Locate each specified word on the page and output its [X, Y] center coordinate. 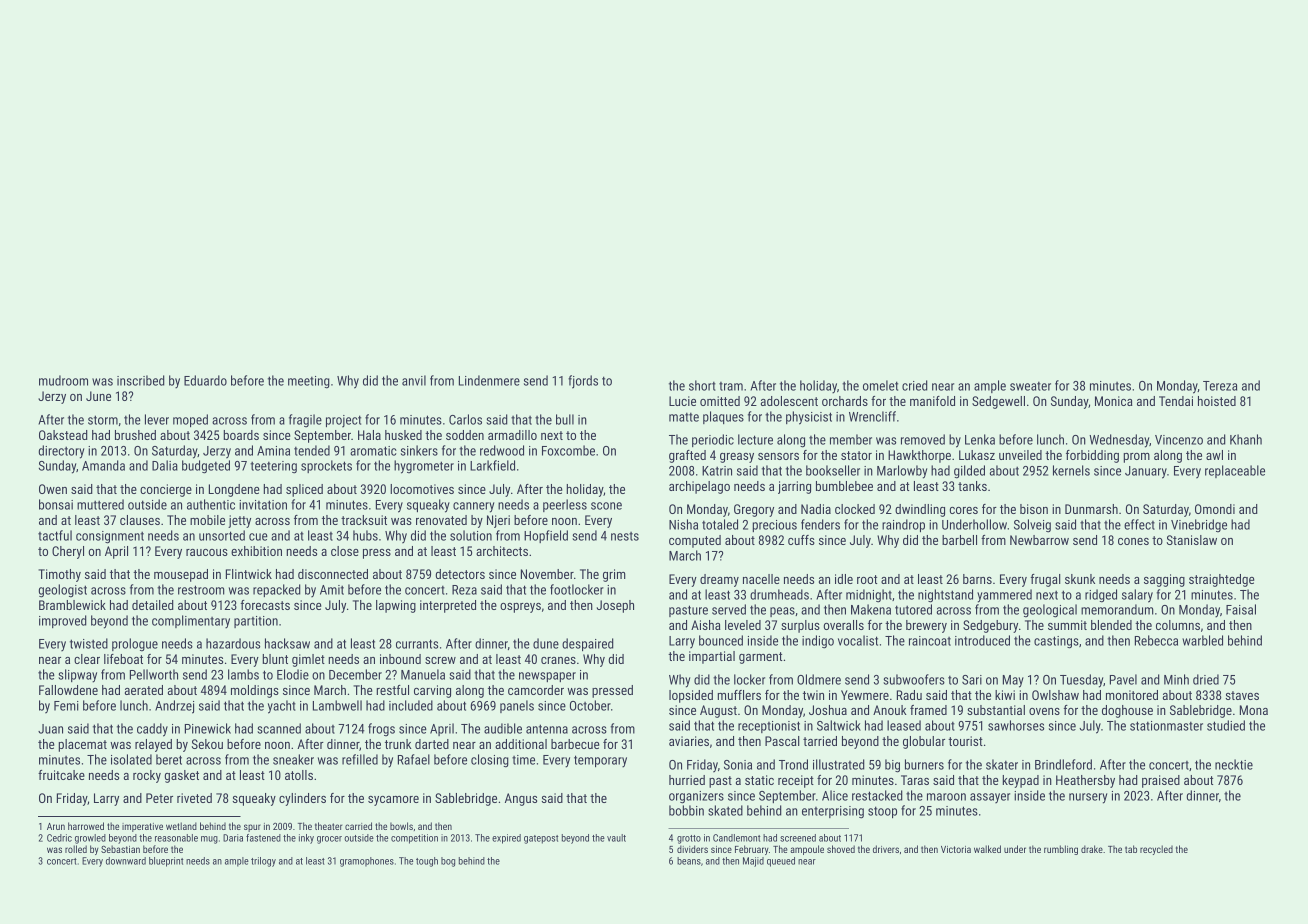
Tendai [1176, 401]
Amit [332, 590]
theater [328, 826]
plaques [723, 417]
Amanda [103, 465]
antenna [547, 729]
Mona [1254, 710]
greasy [737, 458]
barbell [959, 540]
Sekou [207, 744]
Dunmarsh [1091, 509]
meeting [309, 382]
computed [695, 541]
